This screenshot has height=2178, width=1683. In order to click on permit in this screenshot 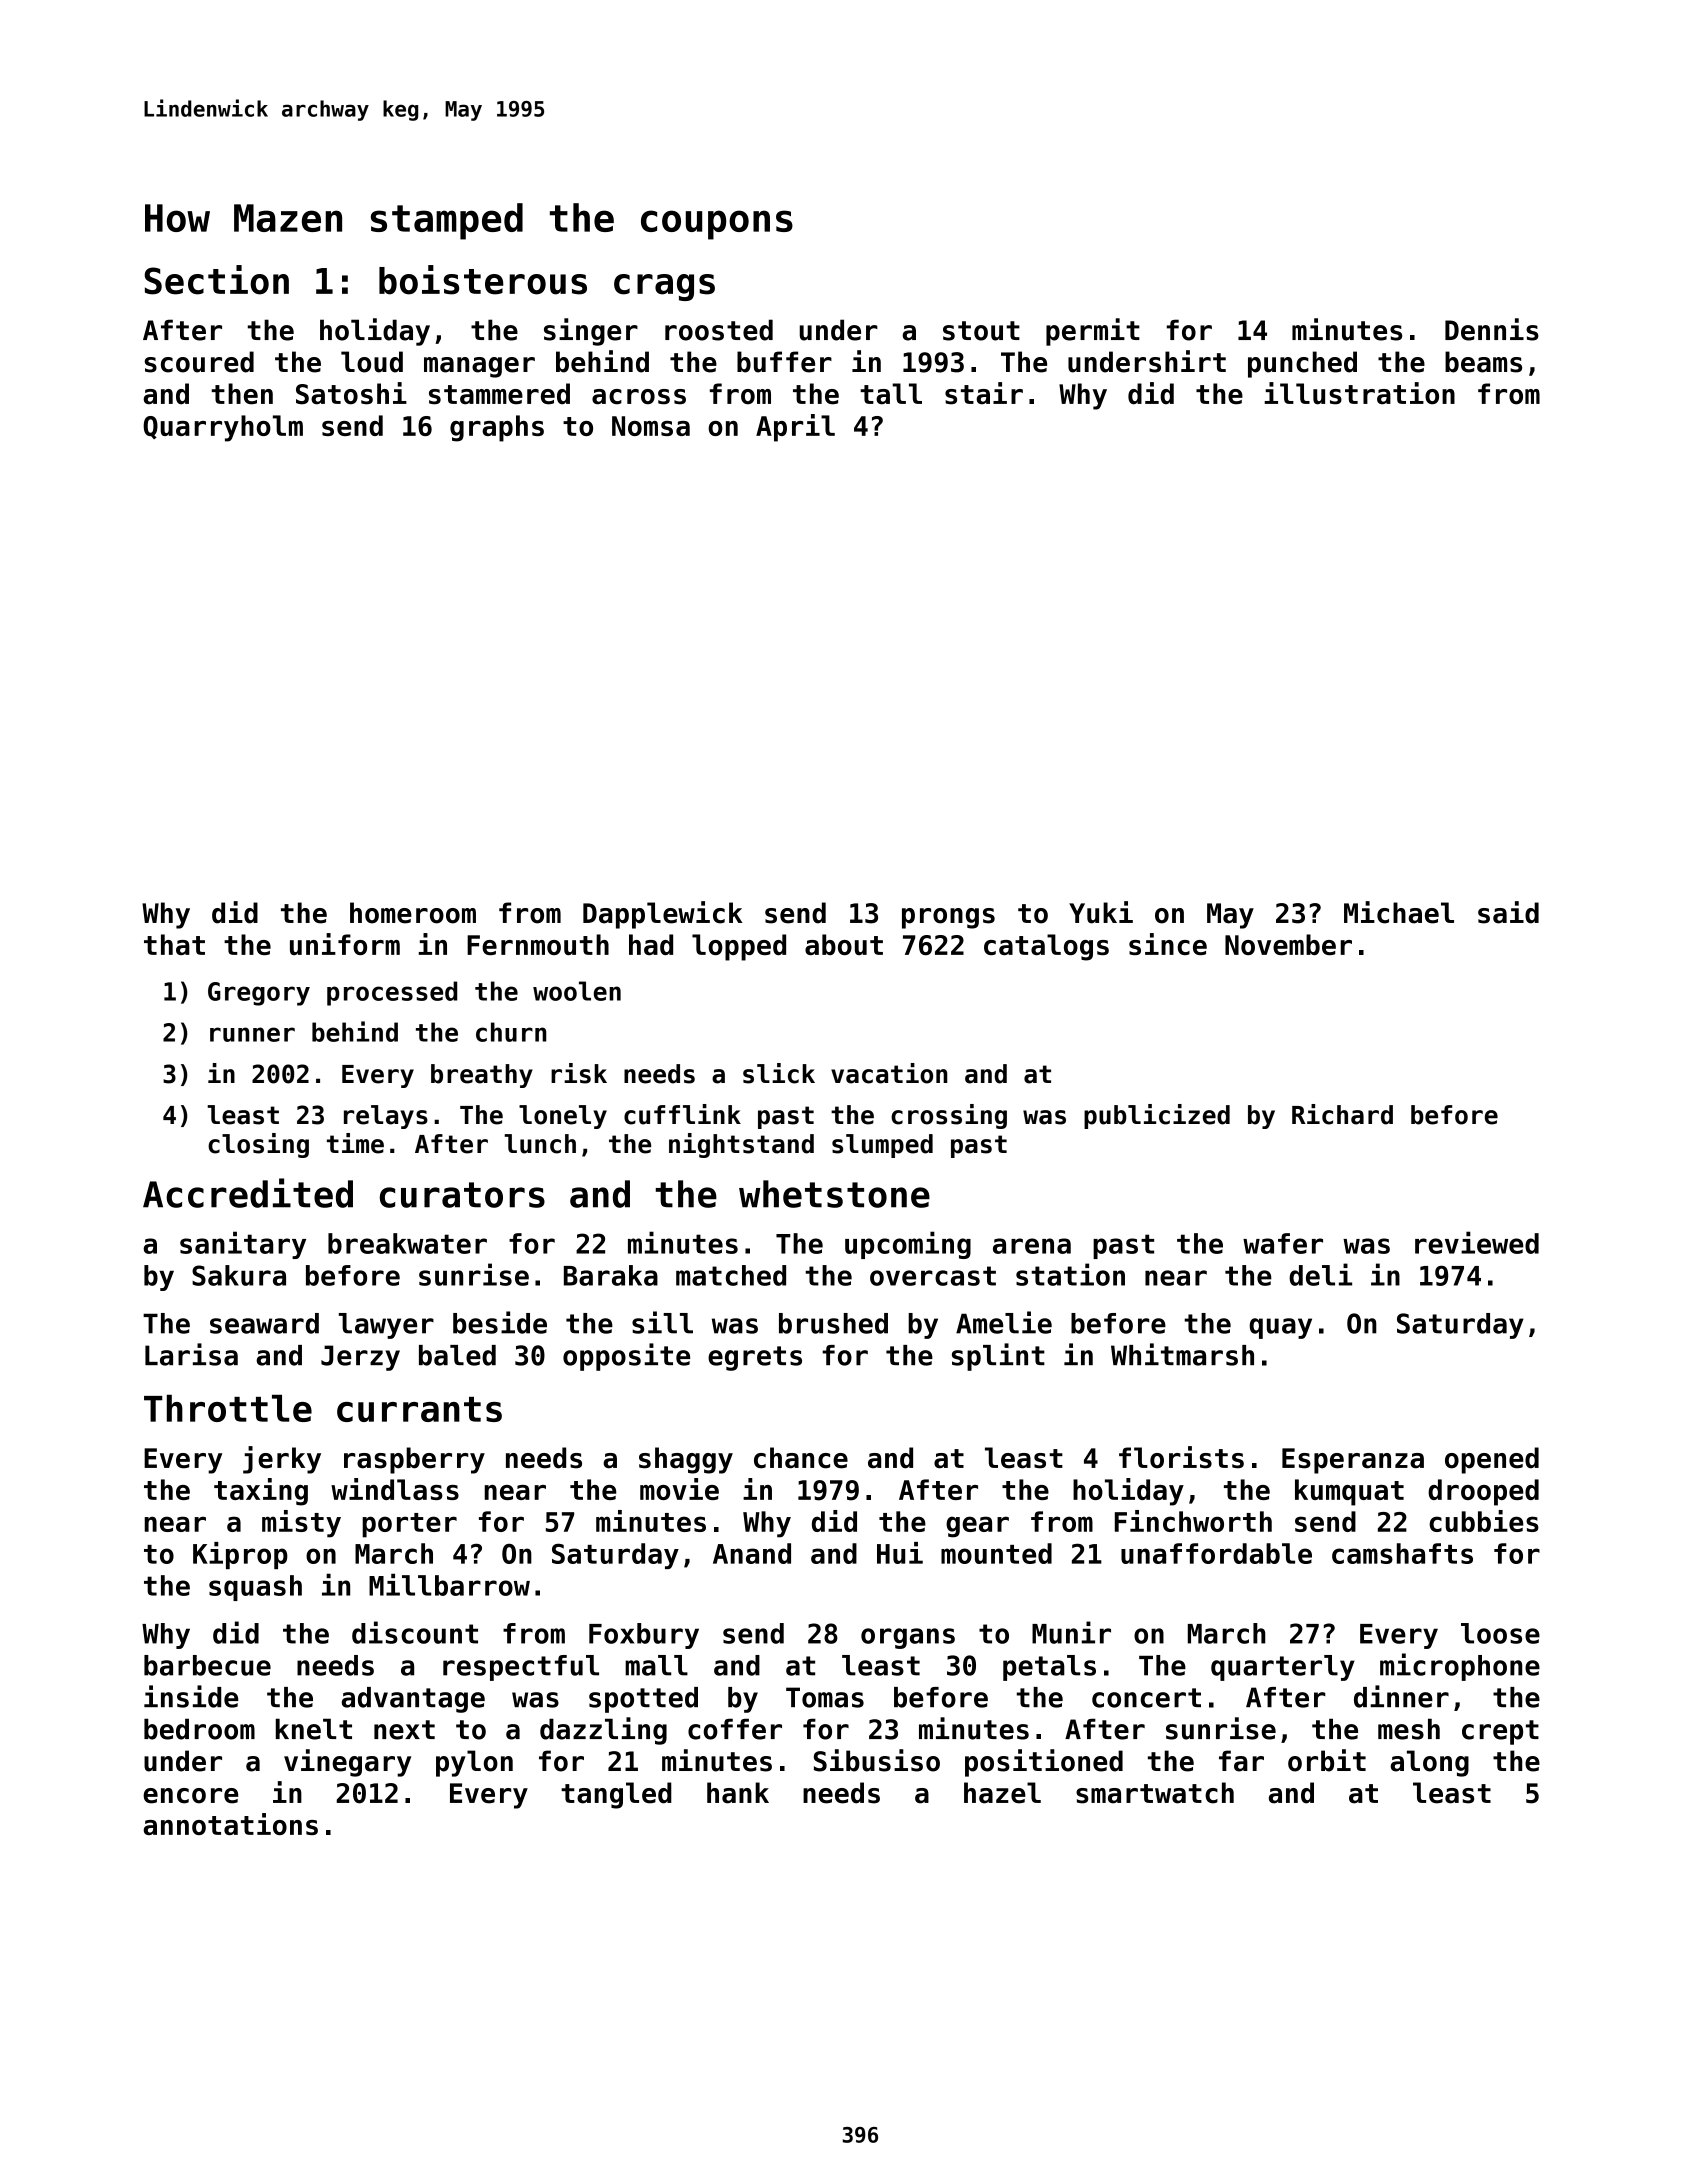, I will do `click(1093, 332)`.
